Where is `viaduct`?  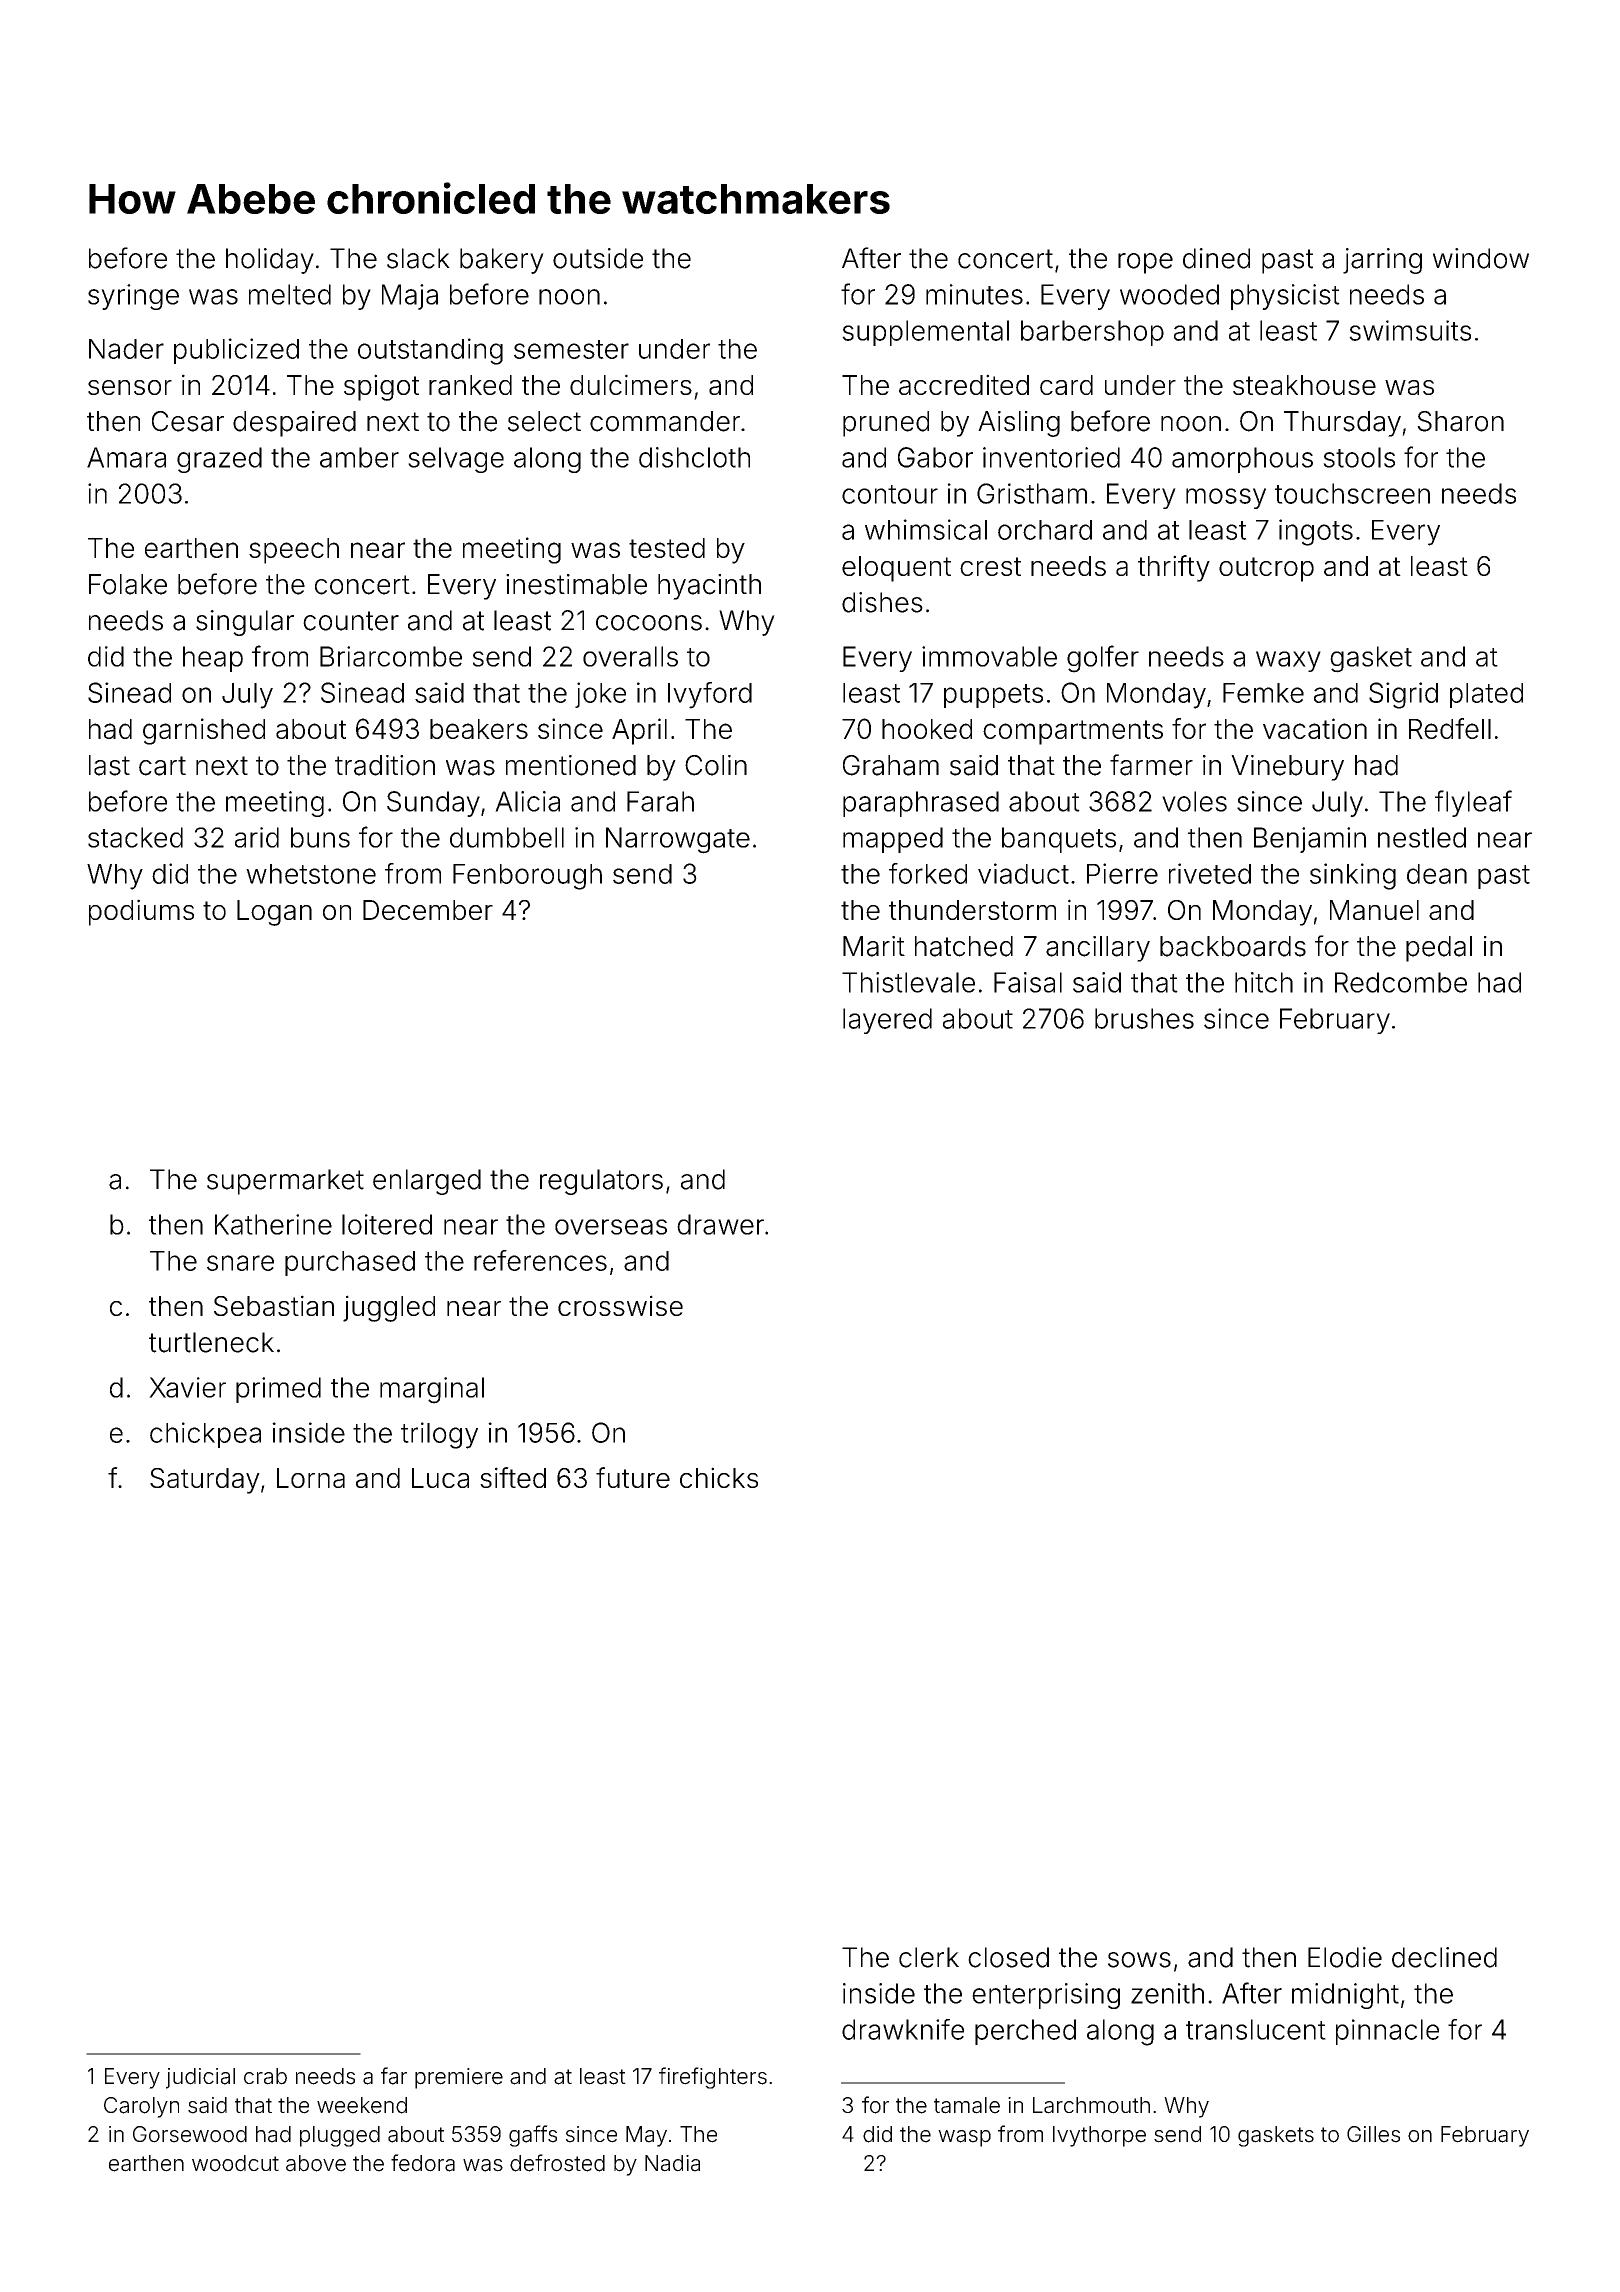 viaduct is located at coordinates (1023, 873).
